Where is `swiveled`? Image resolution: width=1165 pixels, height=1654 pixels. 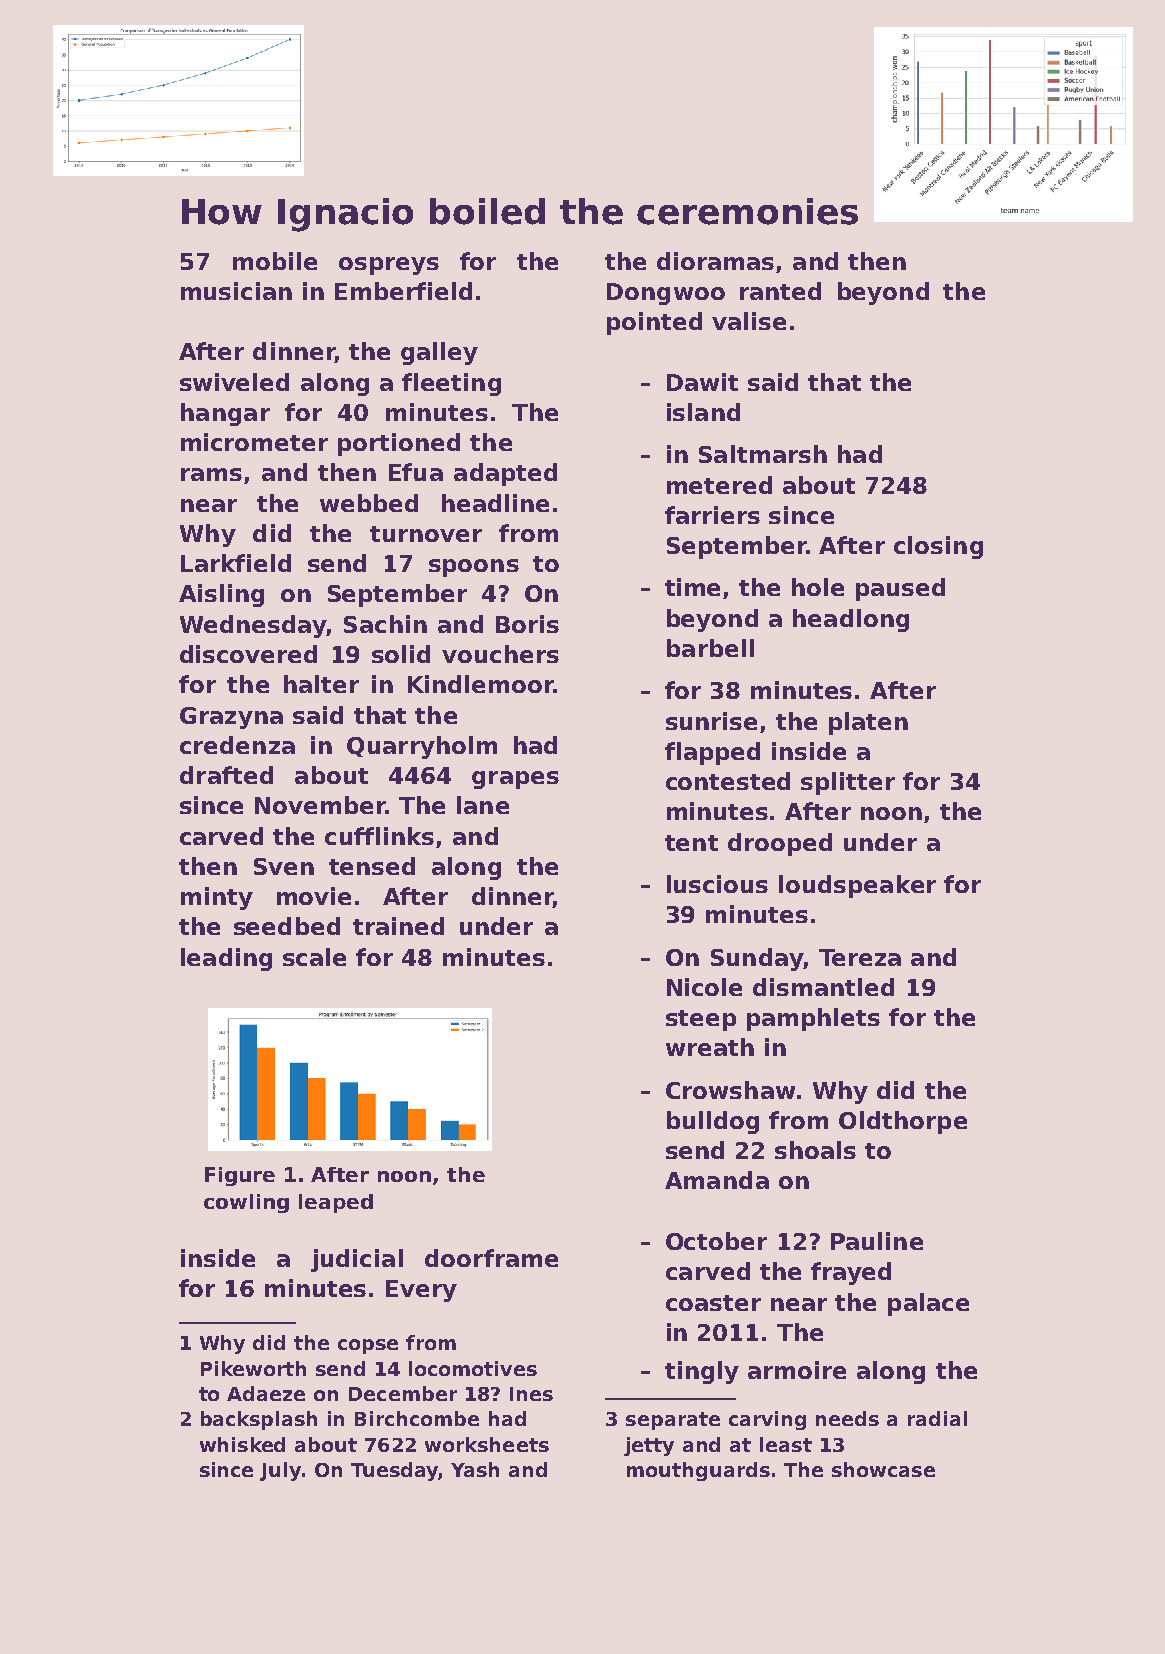 swiveled is located at coordinates (234, 382).
